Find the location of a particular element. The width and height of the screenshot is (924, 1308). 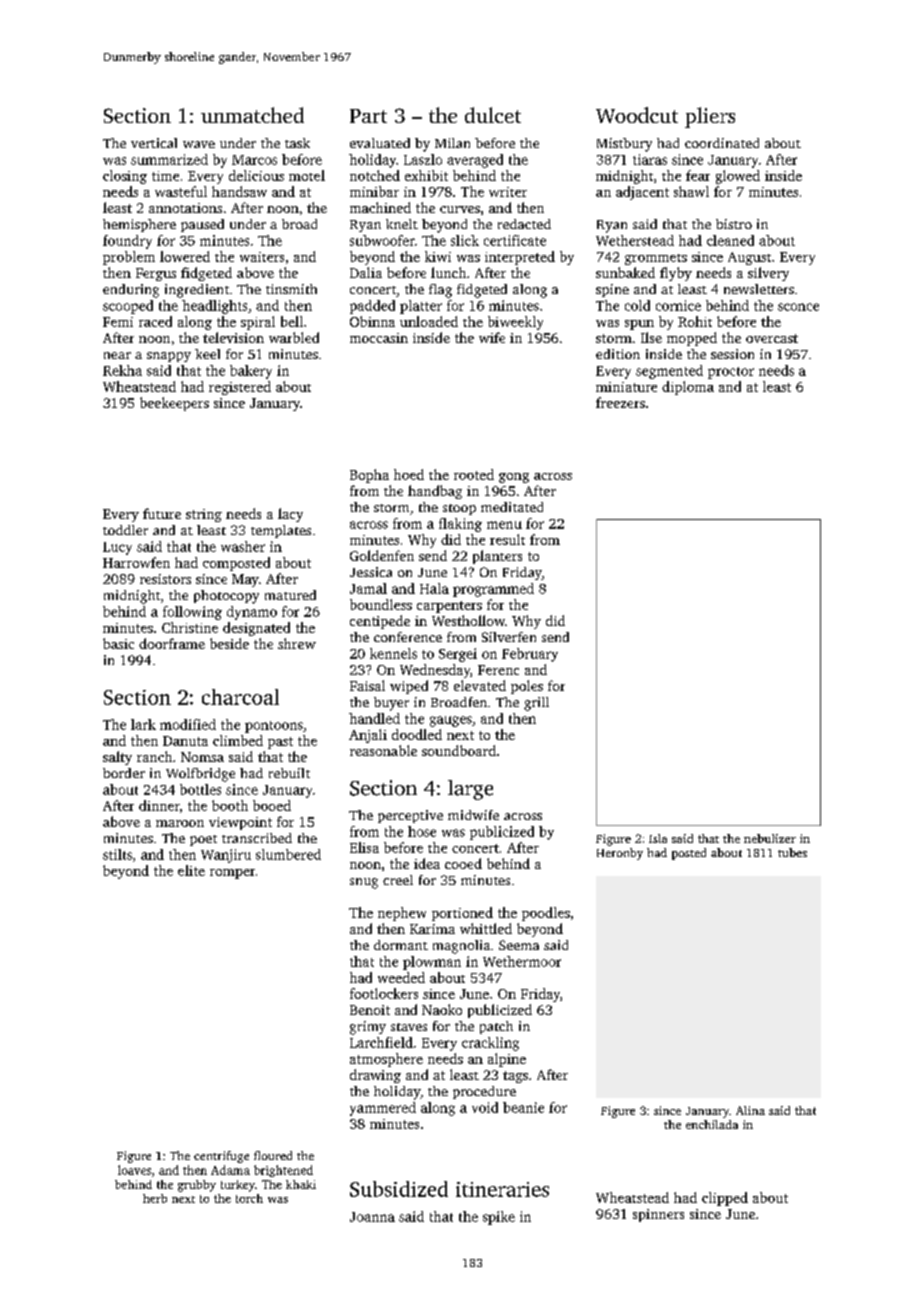

dulcet is located at coordinates (493, 115).
